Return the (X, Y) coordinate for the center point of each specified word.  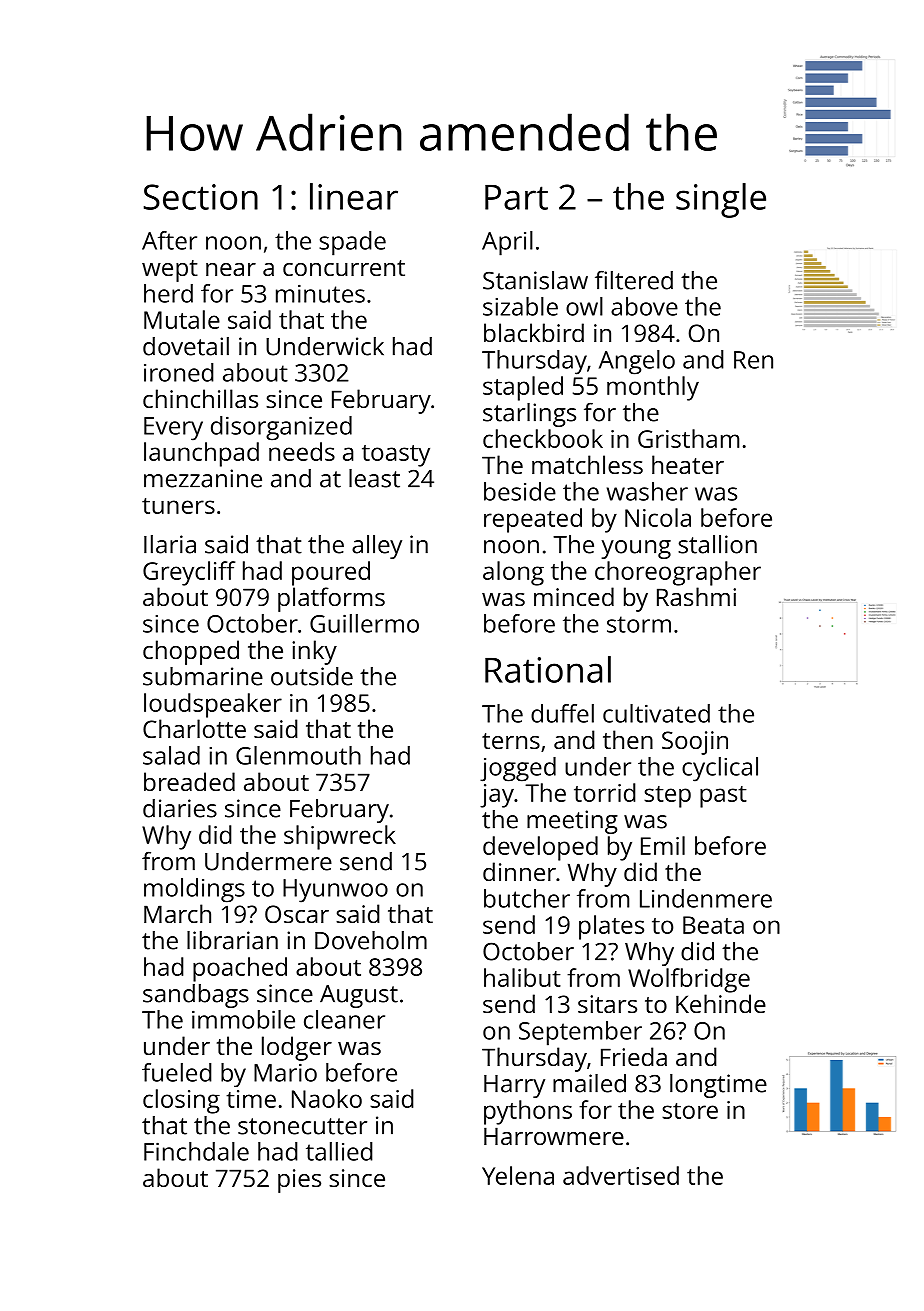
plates (611, 927)
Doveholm (371, 940)
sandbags (196, 996)
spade (352, 243)
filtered (634, 280)
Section (201, 197)
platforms (331, 599)
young (636, 549)
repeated (533, 520)
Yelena (518, 1175)
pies (299, 1181)
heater (688, 464)
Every (173, 429)
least (374, 478)
